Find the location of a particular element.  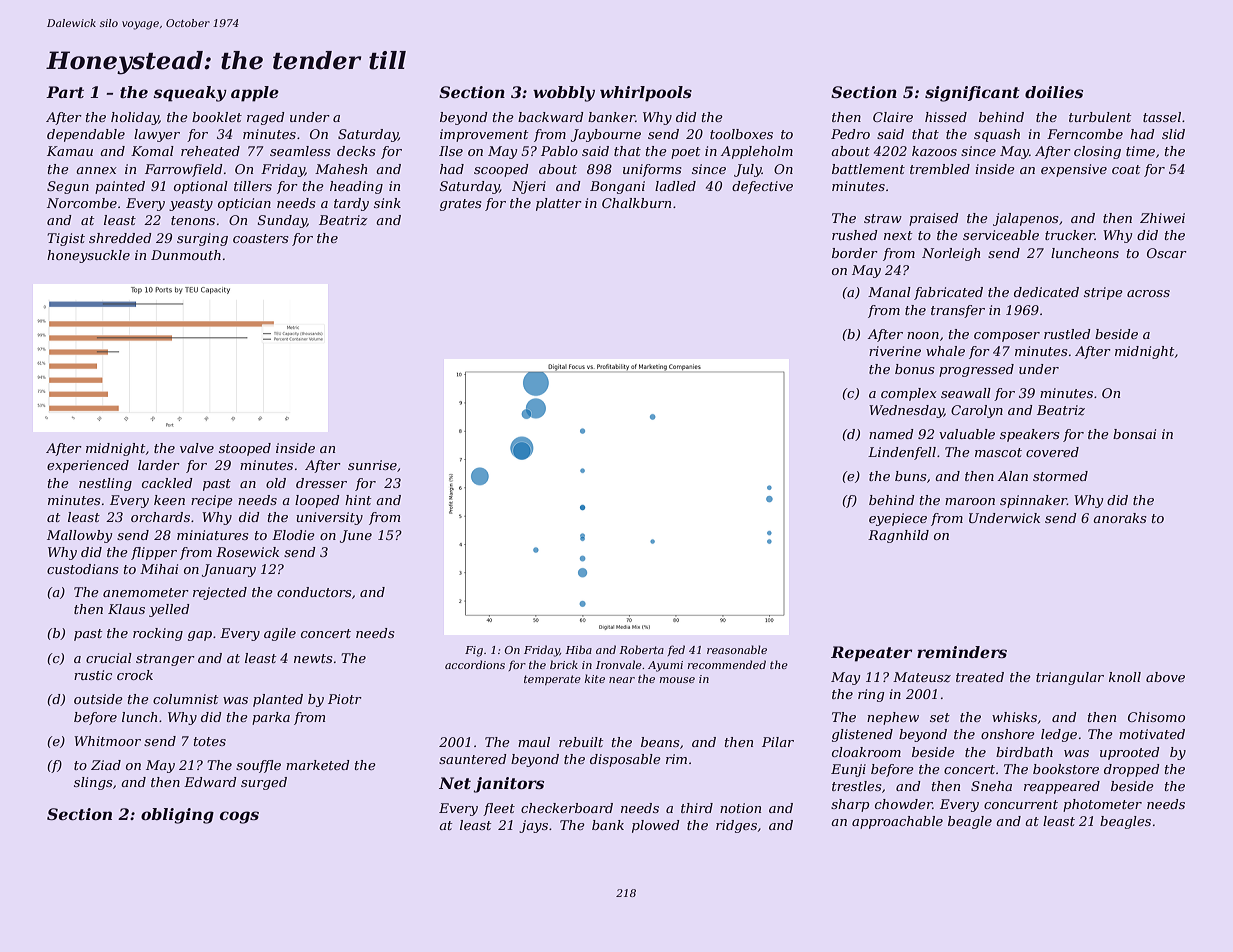

holiday is located at coordinates (135, 118).
